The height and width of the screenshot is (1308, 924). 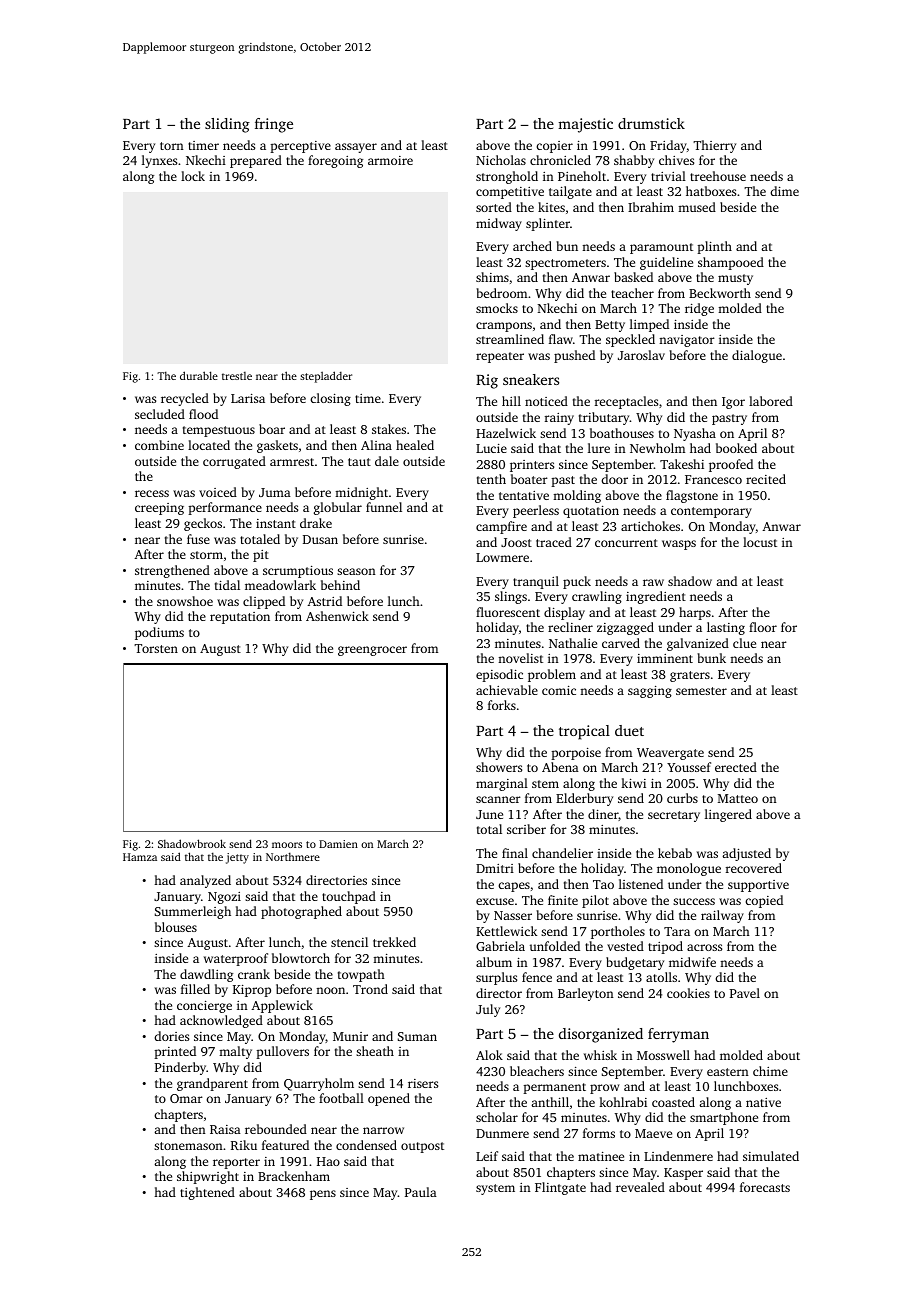 I want to click on chives, so click(x=676, y=160).
